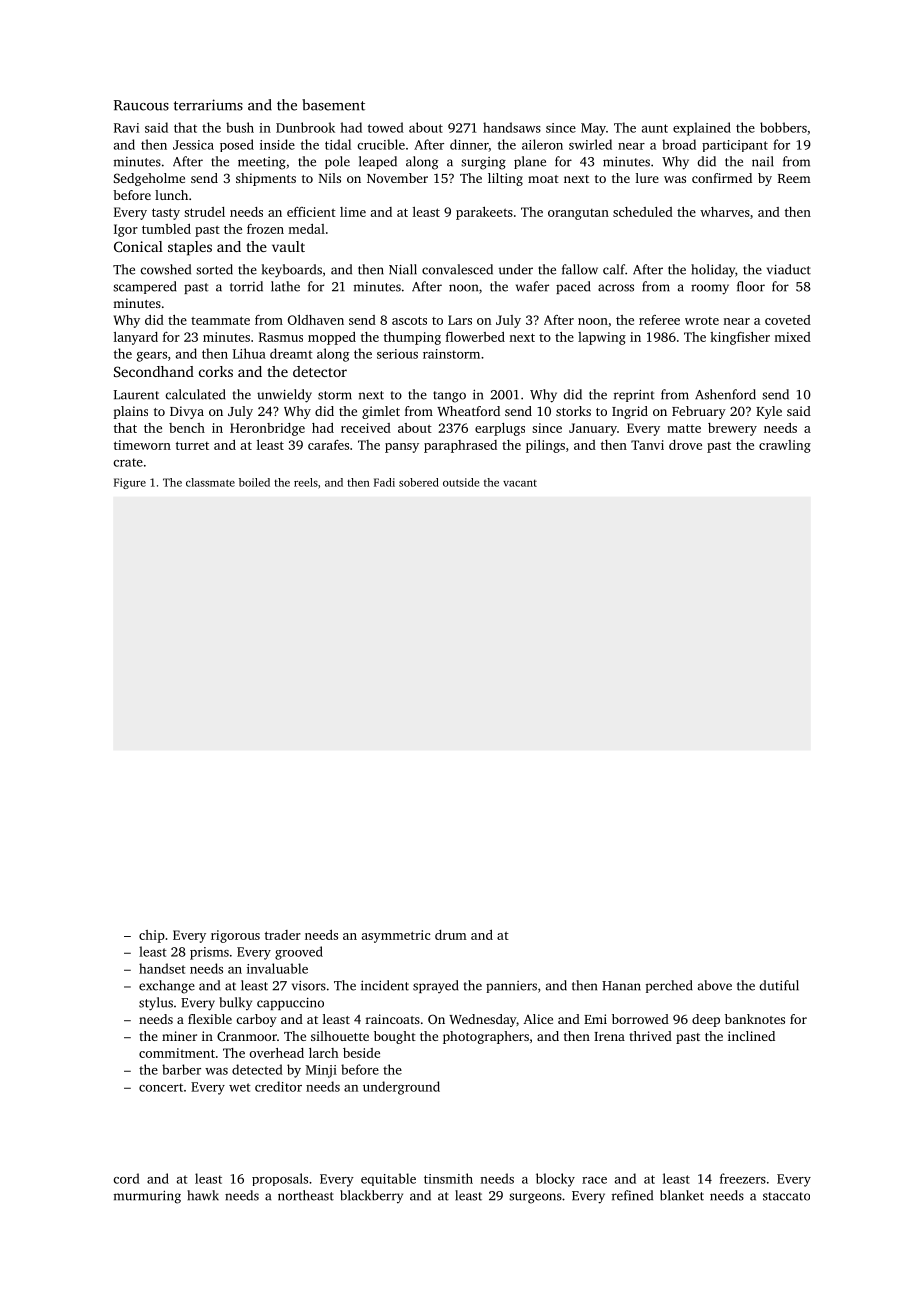 Image resolution: width=924 pixels, height=1308 pixels. What do you see at coordinates (291, 353) in the page?
I see `dreamt` at bounding box center [291, 353].
